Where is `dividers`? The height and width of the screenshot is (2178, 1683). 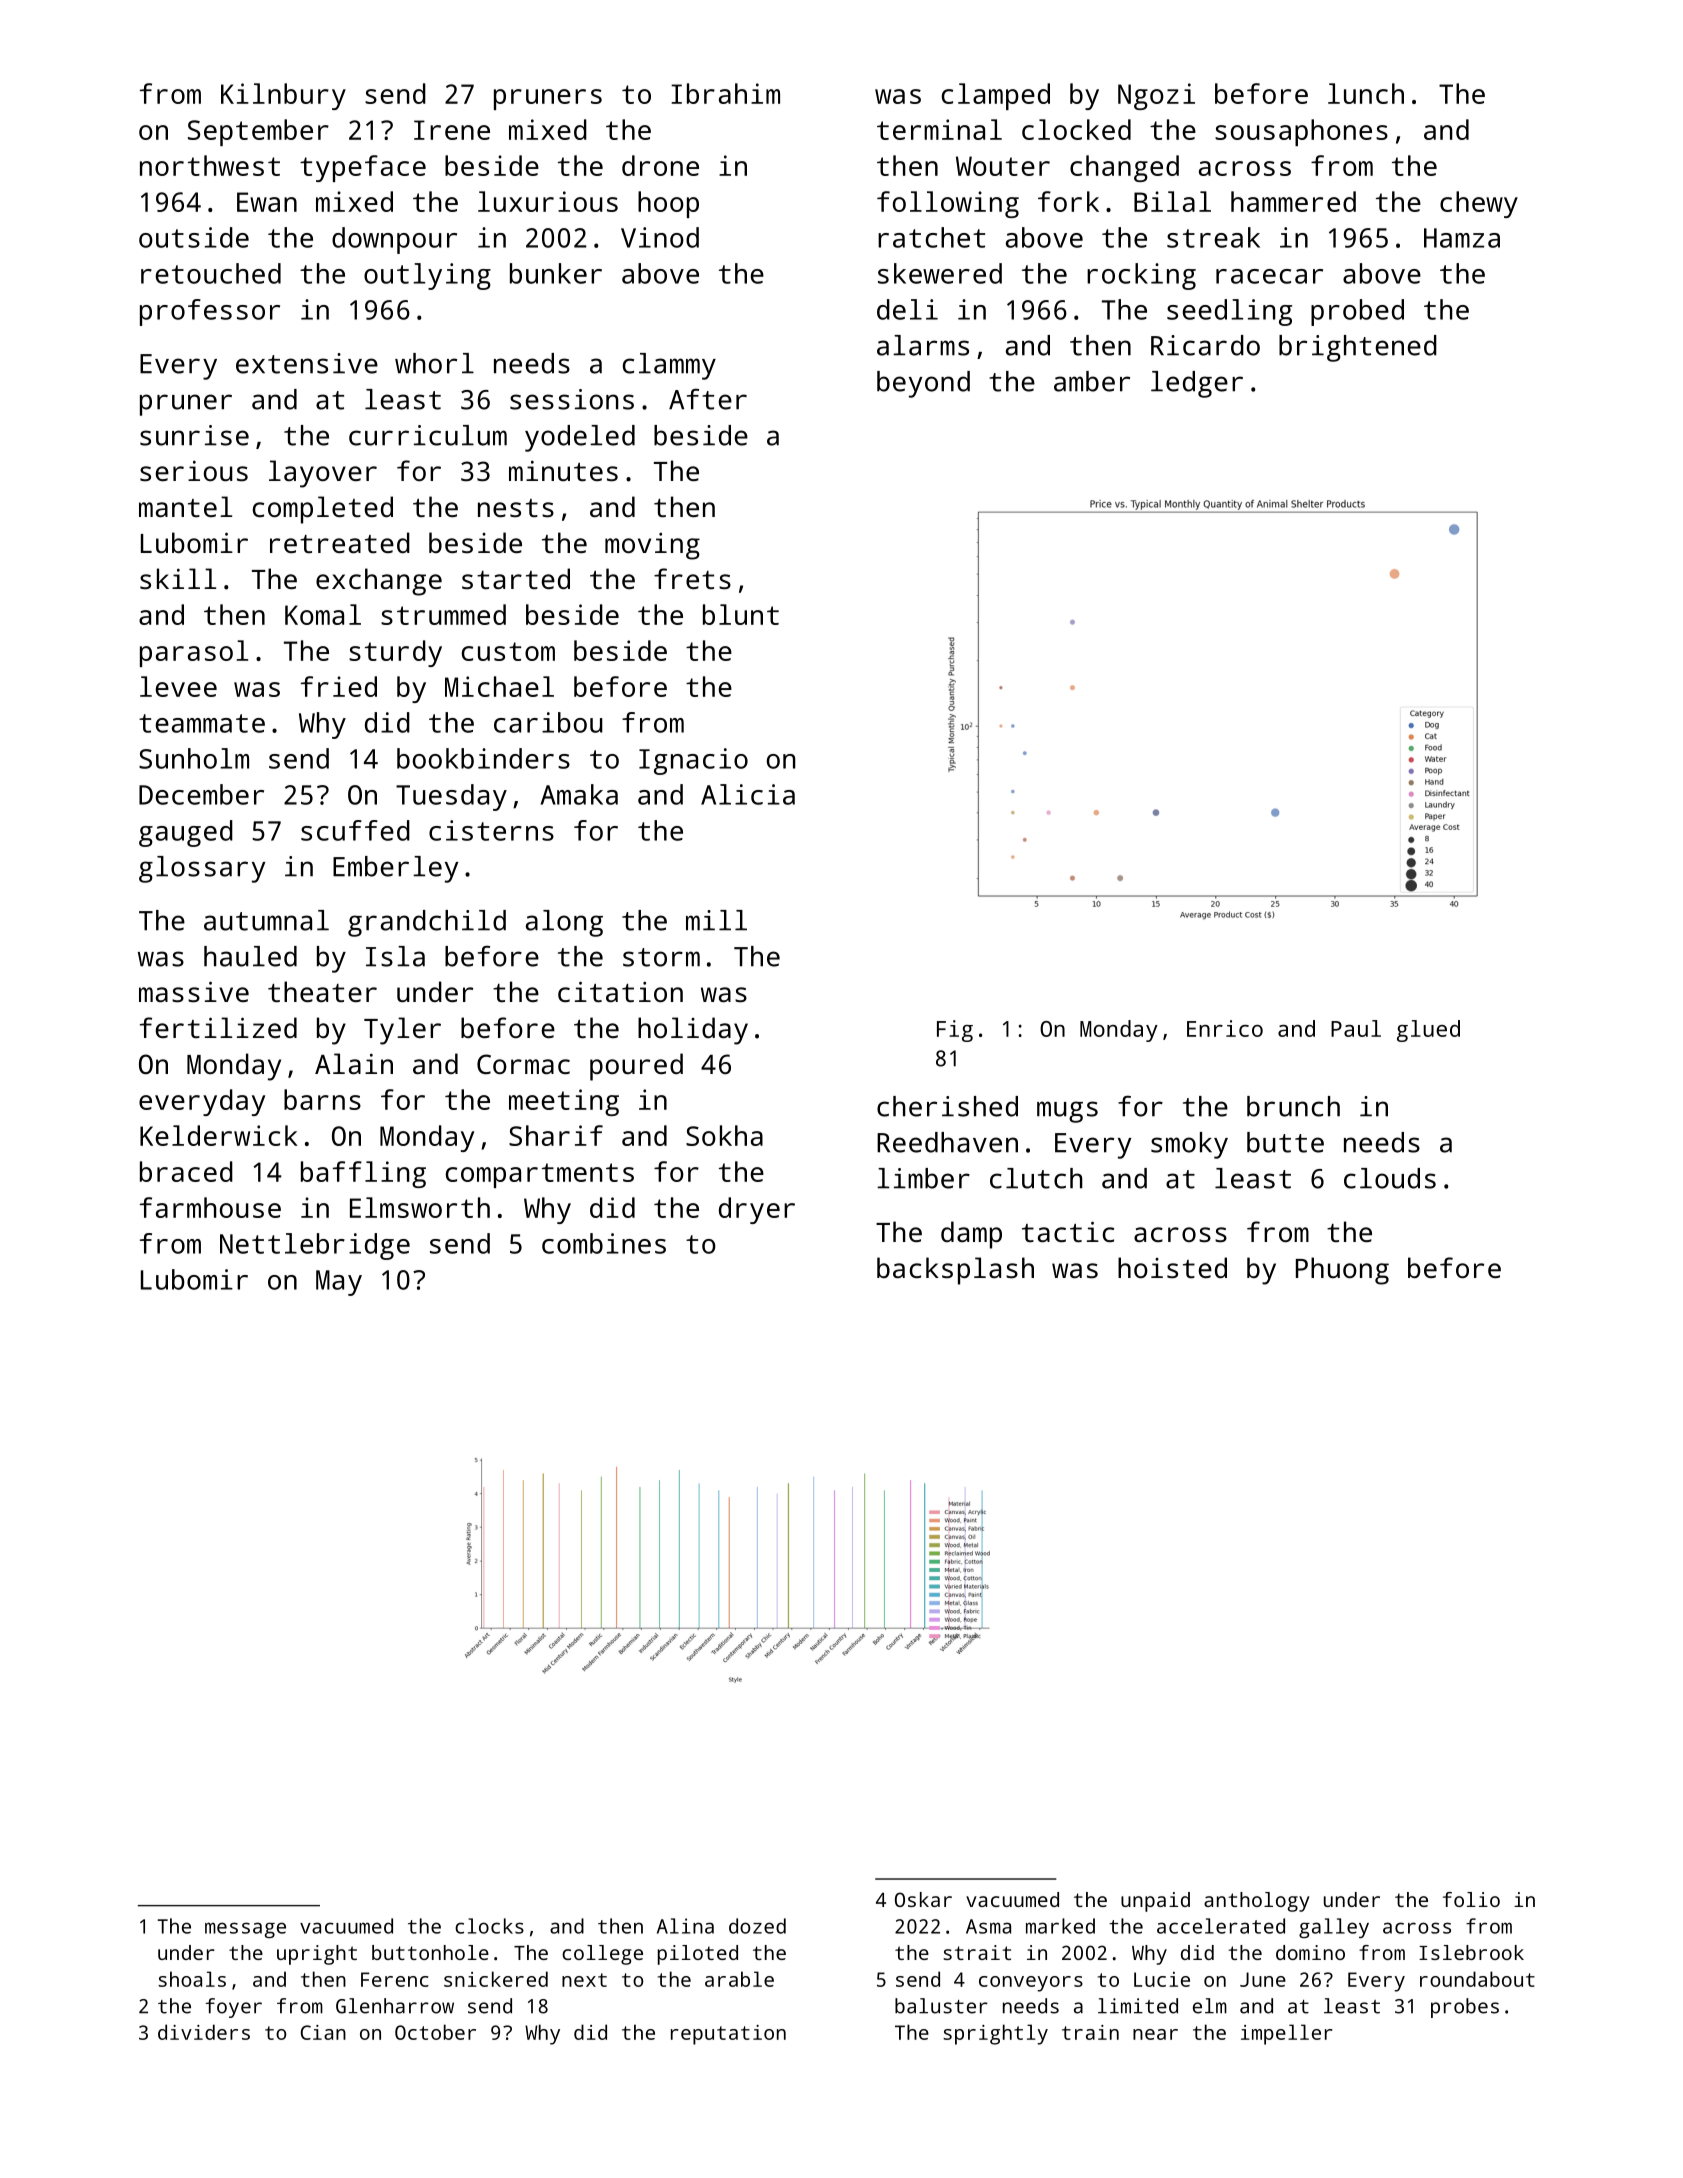
dividers is located at coordinates (204, 2032).
